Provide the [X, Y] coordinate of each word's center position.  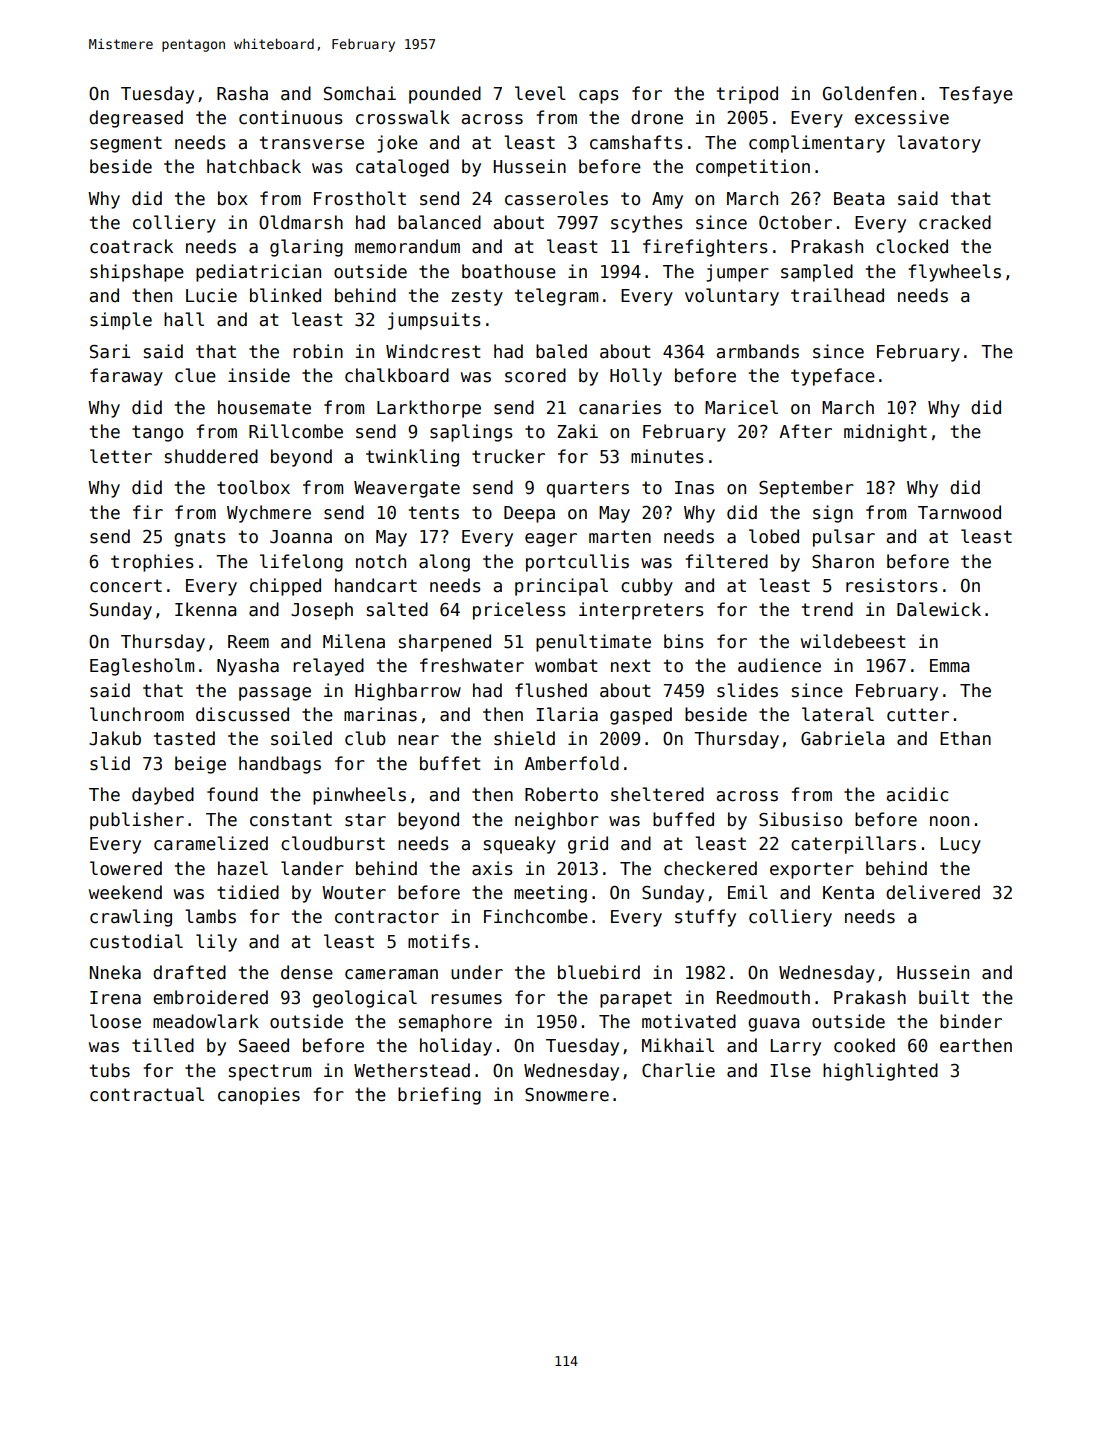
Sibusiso [800, 819]
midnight [885, 433]
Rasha [242, 93]
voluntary [732, 297]
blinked [285, 295]
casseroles [556, 198]
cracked [955, 222]
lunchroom [137, 714]
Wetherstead [412, 1070]
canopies [259, 1096]
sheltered [657, 794]
